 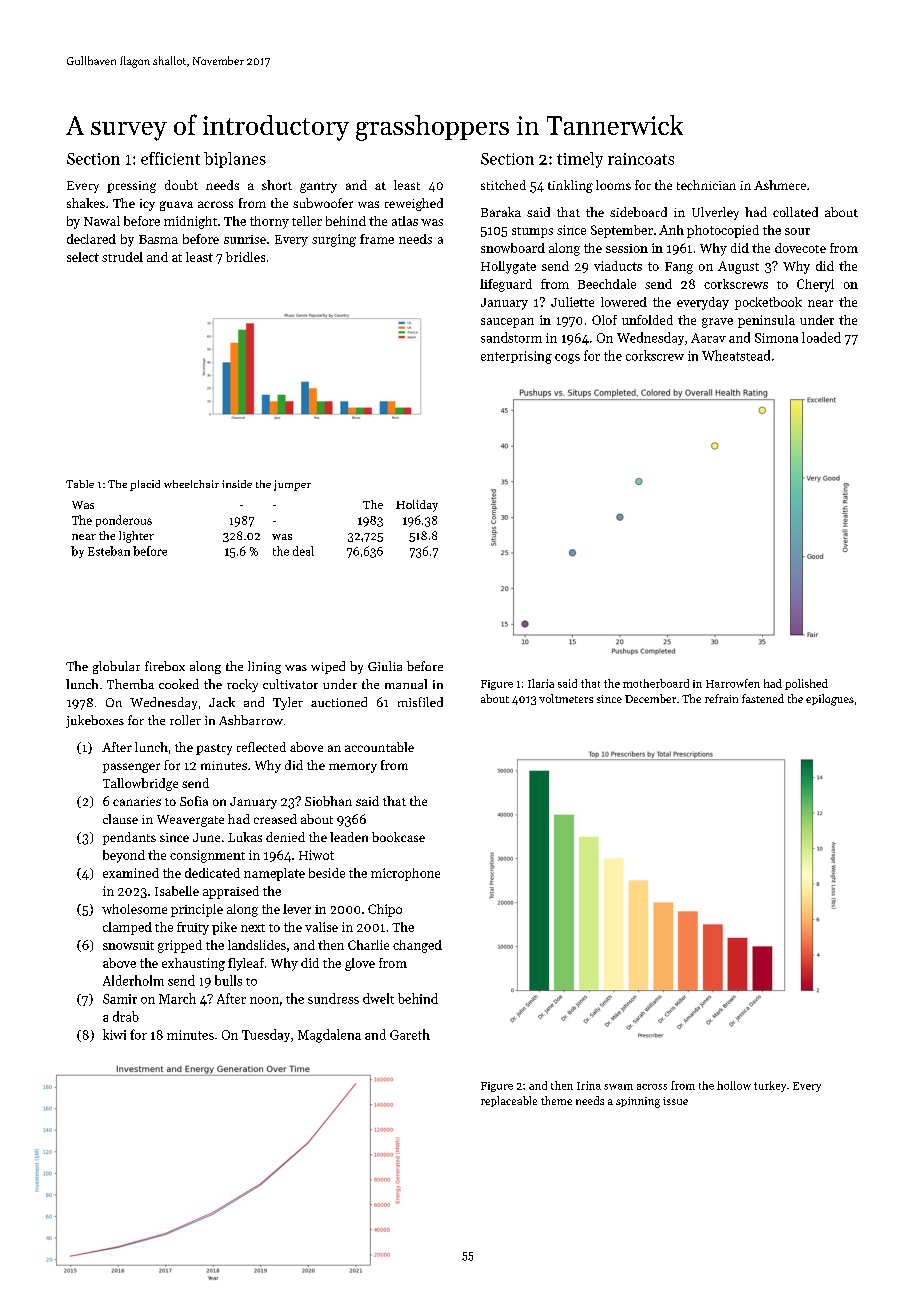 What do you see at coordinates (736, 355) in the image?
I see `Wheatstead` at bounding box center [736, 355].
